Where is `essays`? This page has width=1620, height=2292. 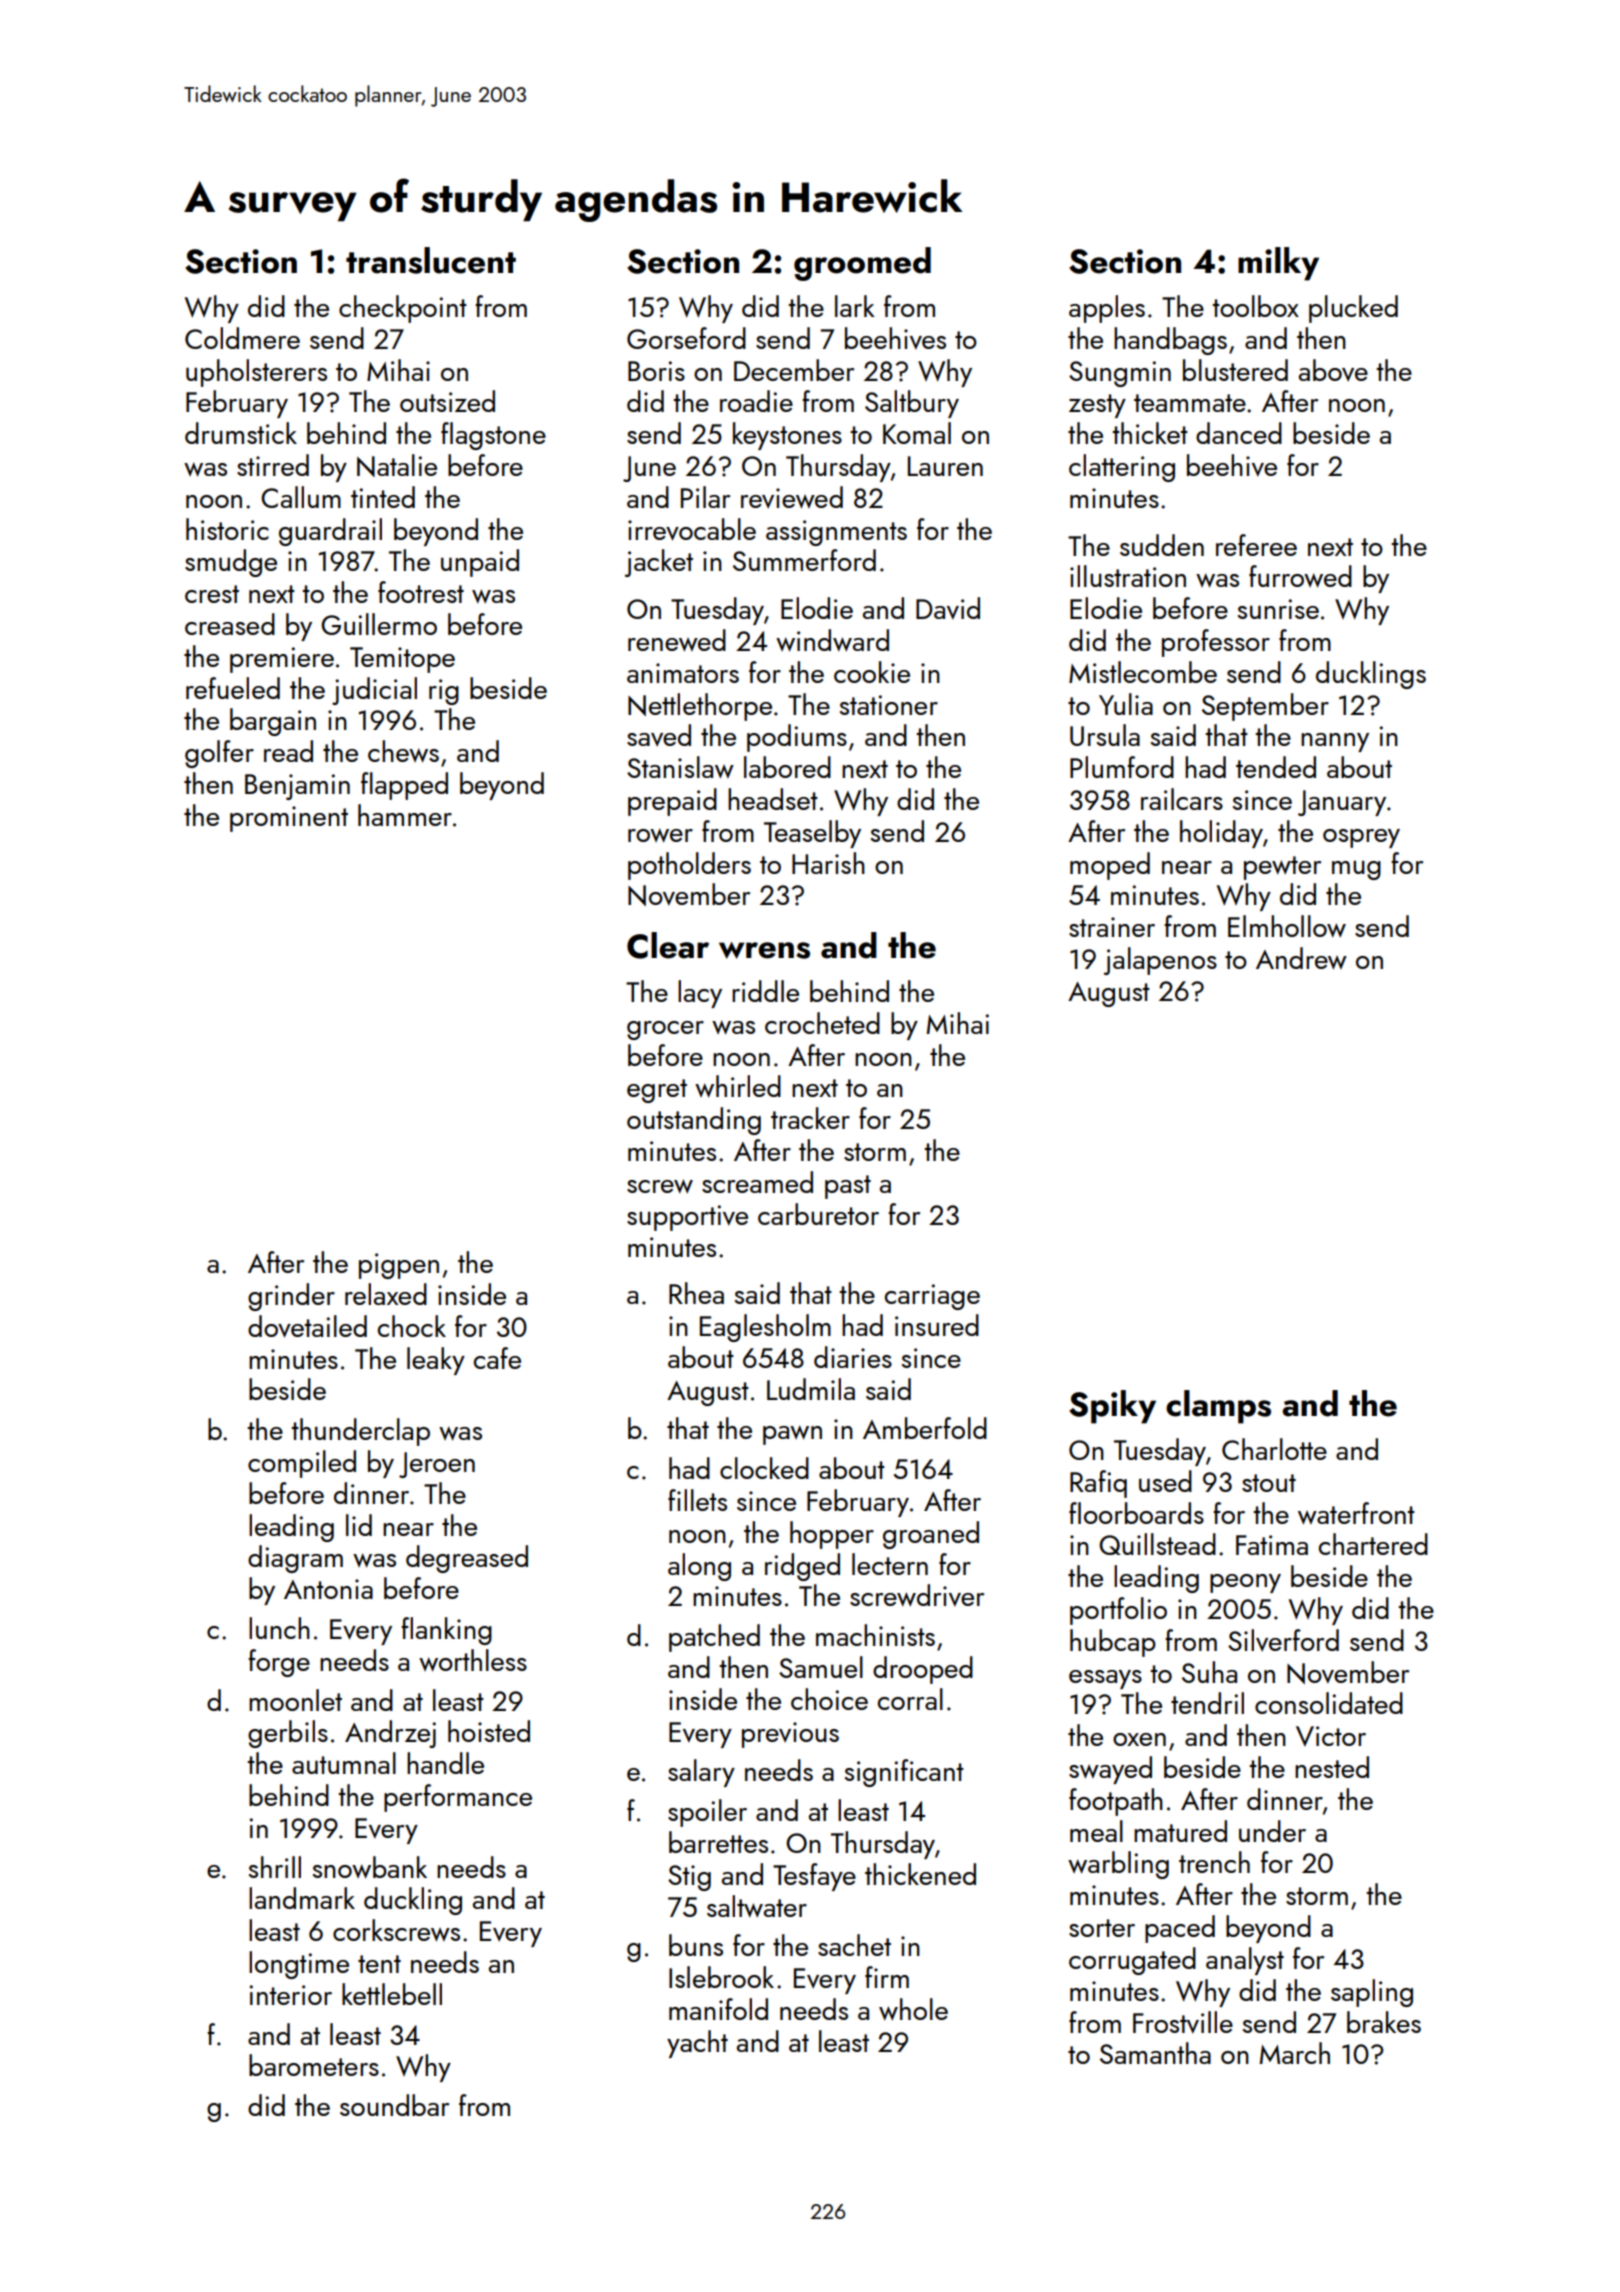
essays is located at coordinates (1105, 1679).
